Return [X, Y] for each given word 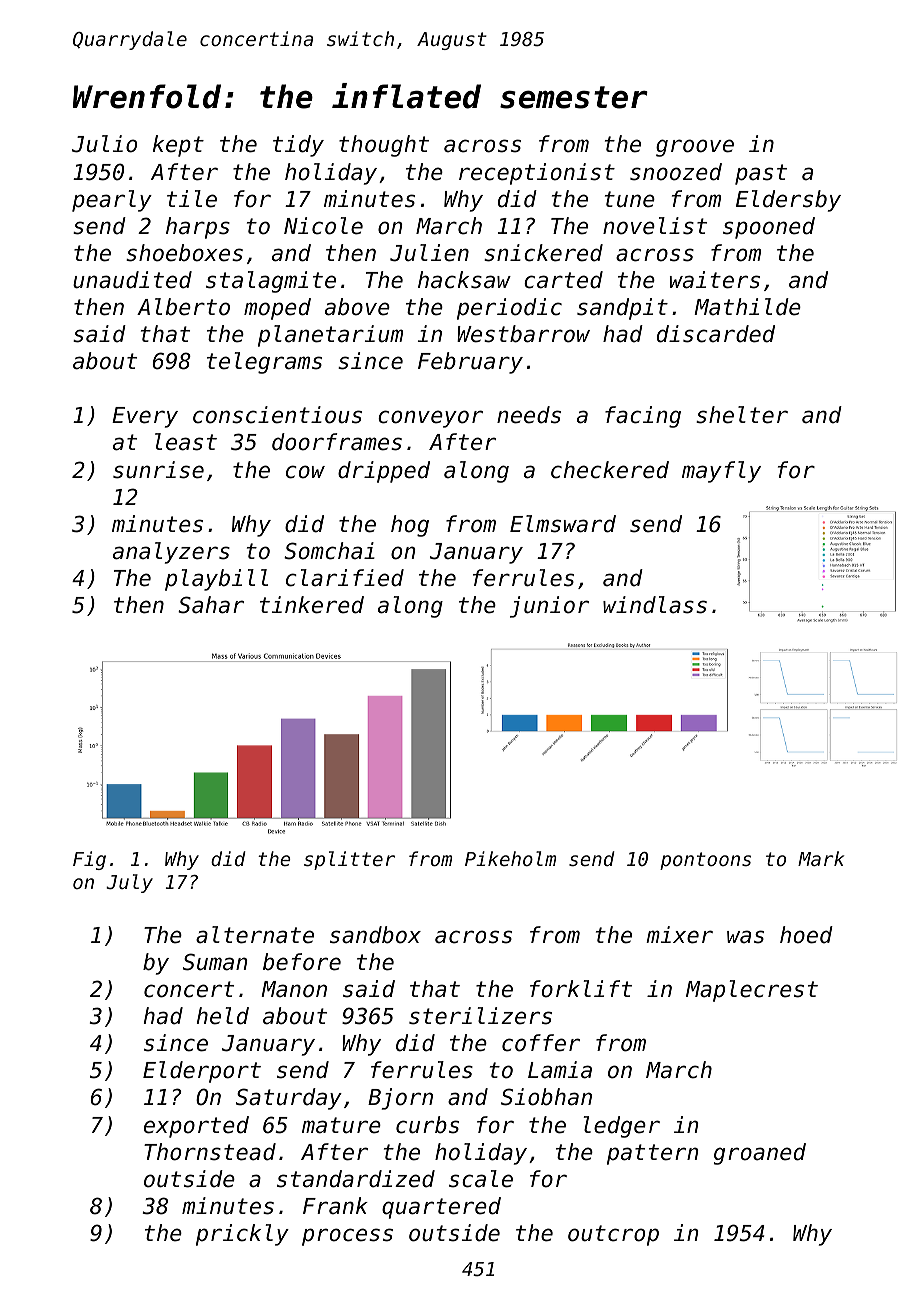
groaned [760, 1154]
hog [410, 526]
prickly [242, 1235]
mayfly [721, 472]
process [347, 1237]
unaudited [132, 280]
